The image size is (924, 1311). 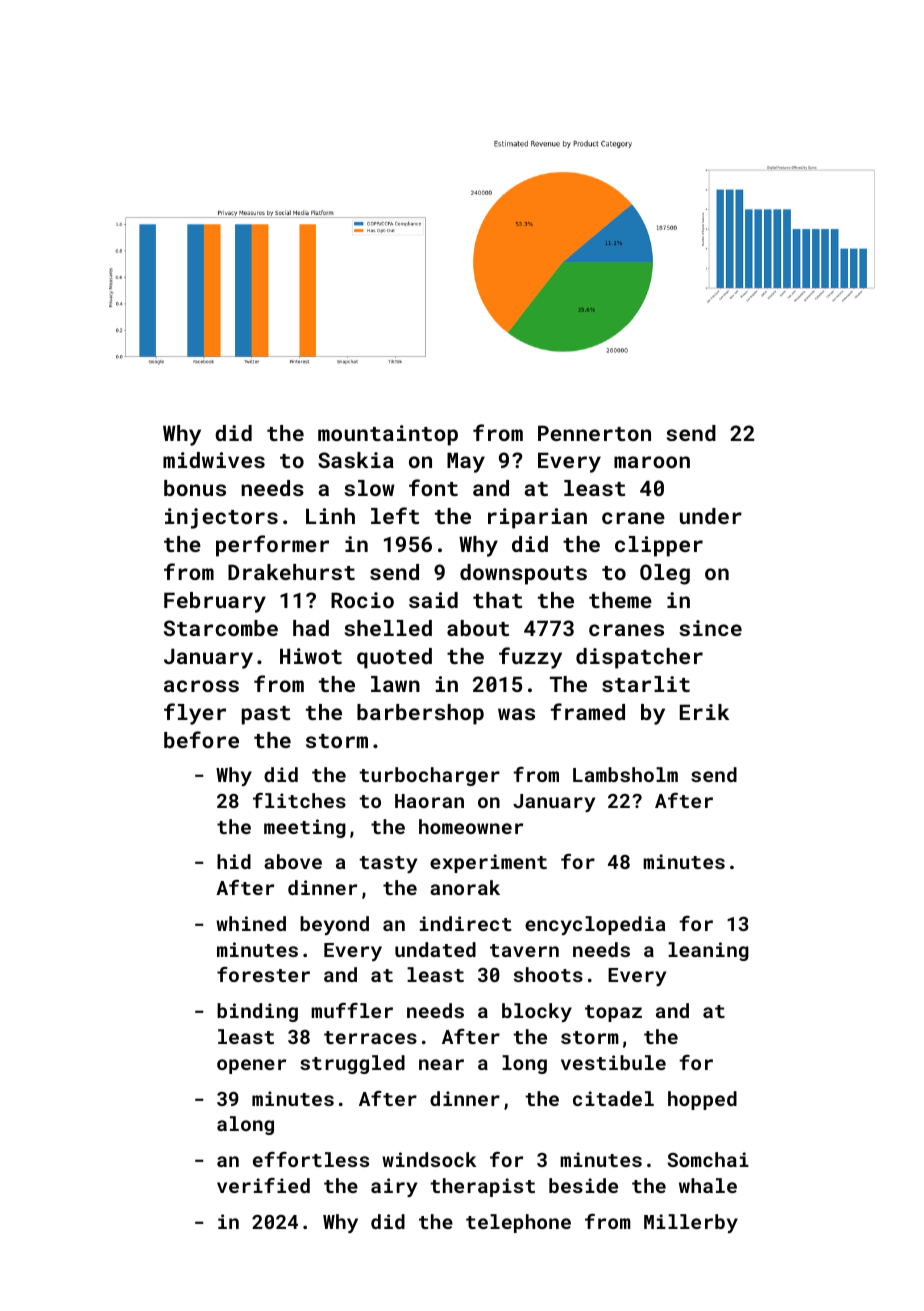 What do you see at coordinates (704, 712) in the document?
I see `Erik` at bounding box center [704, 712].
